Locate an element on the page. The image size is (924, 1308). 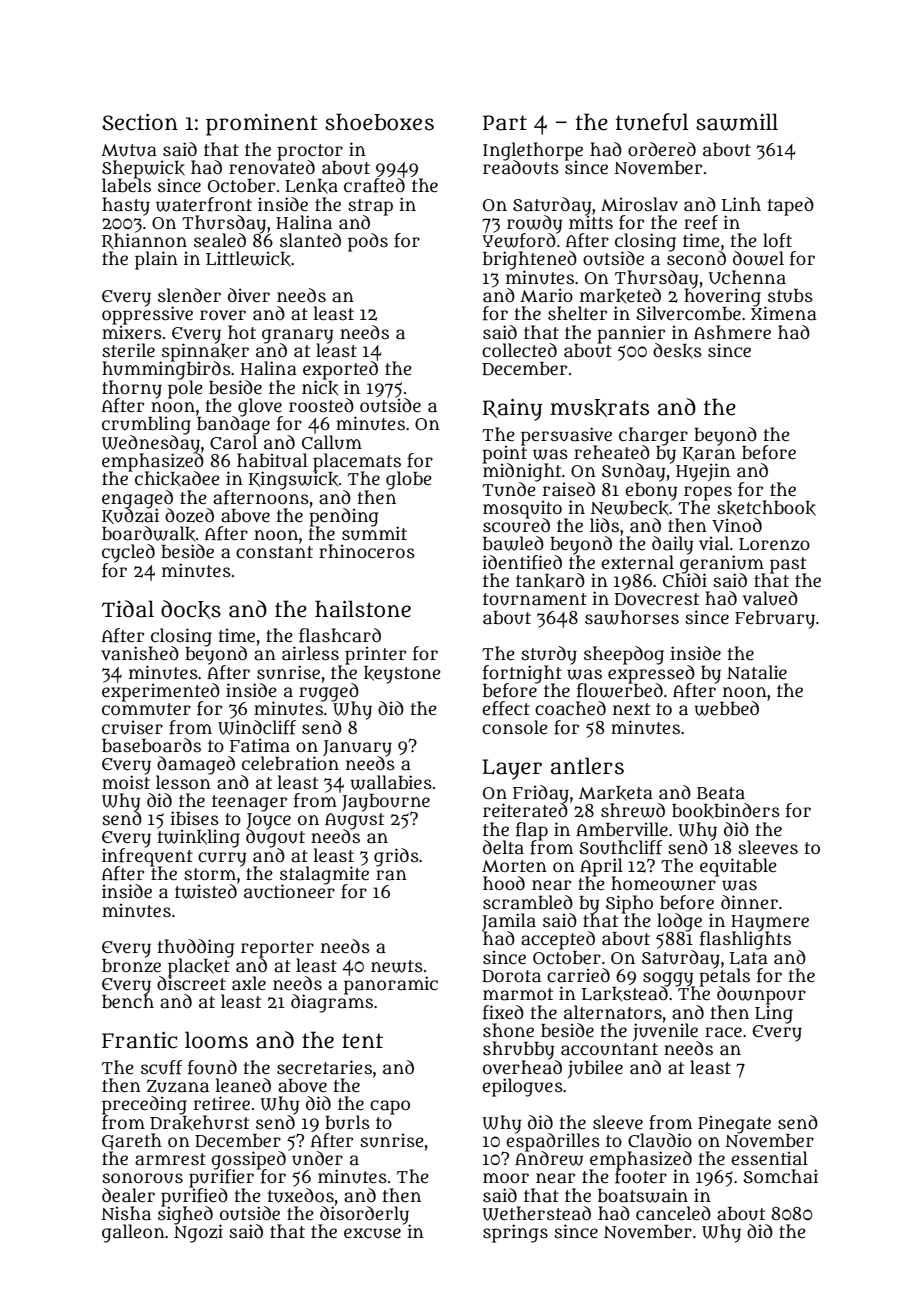
moist is located at coordinates (126, 782).
